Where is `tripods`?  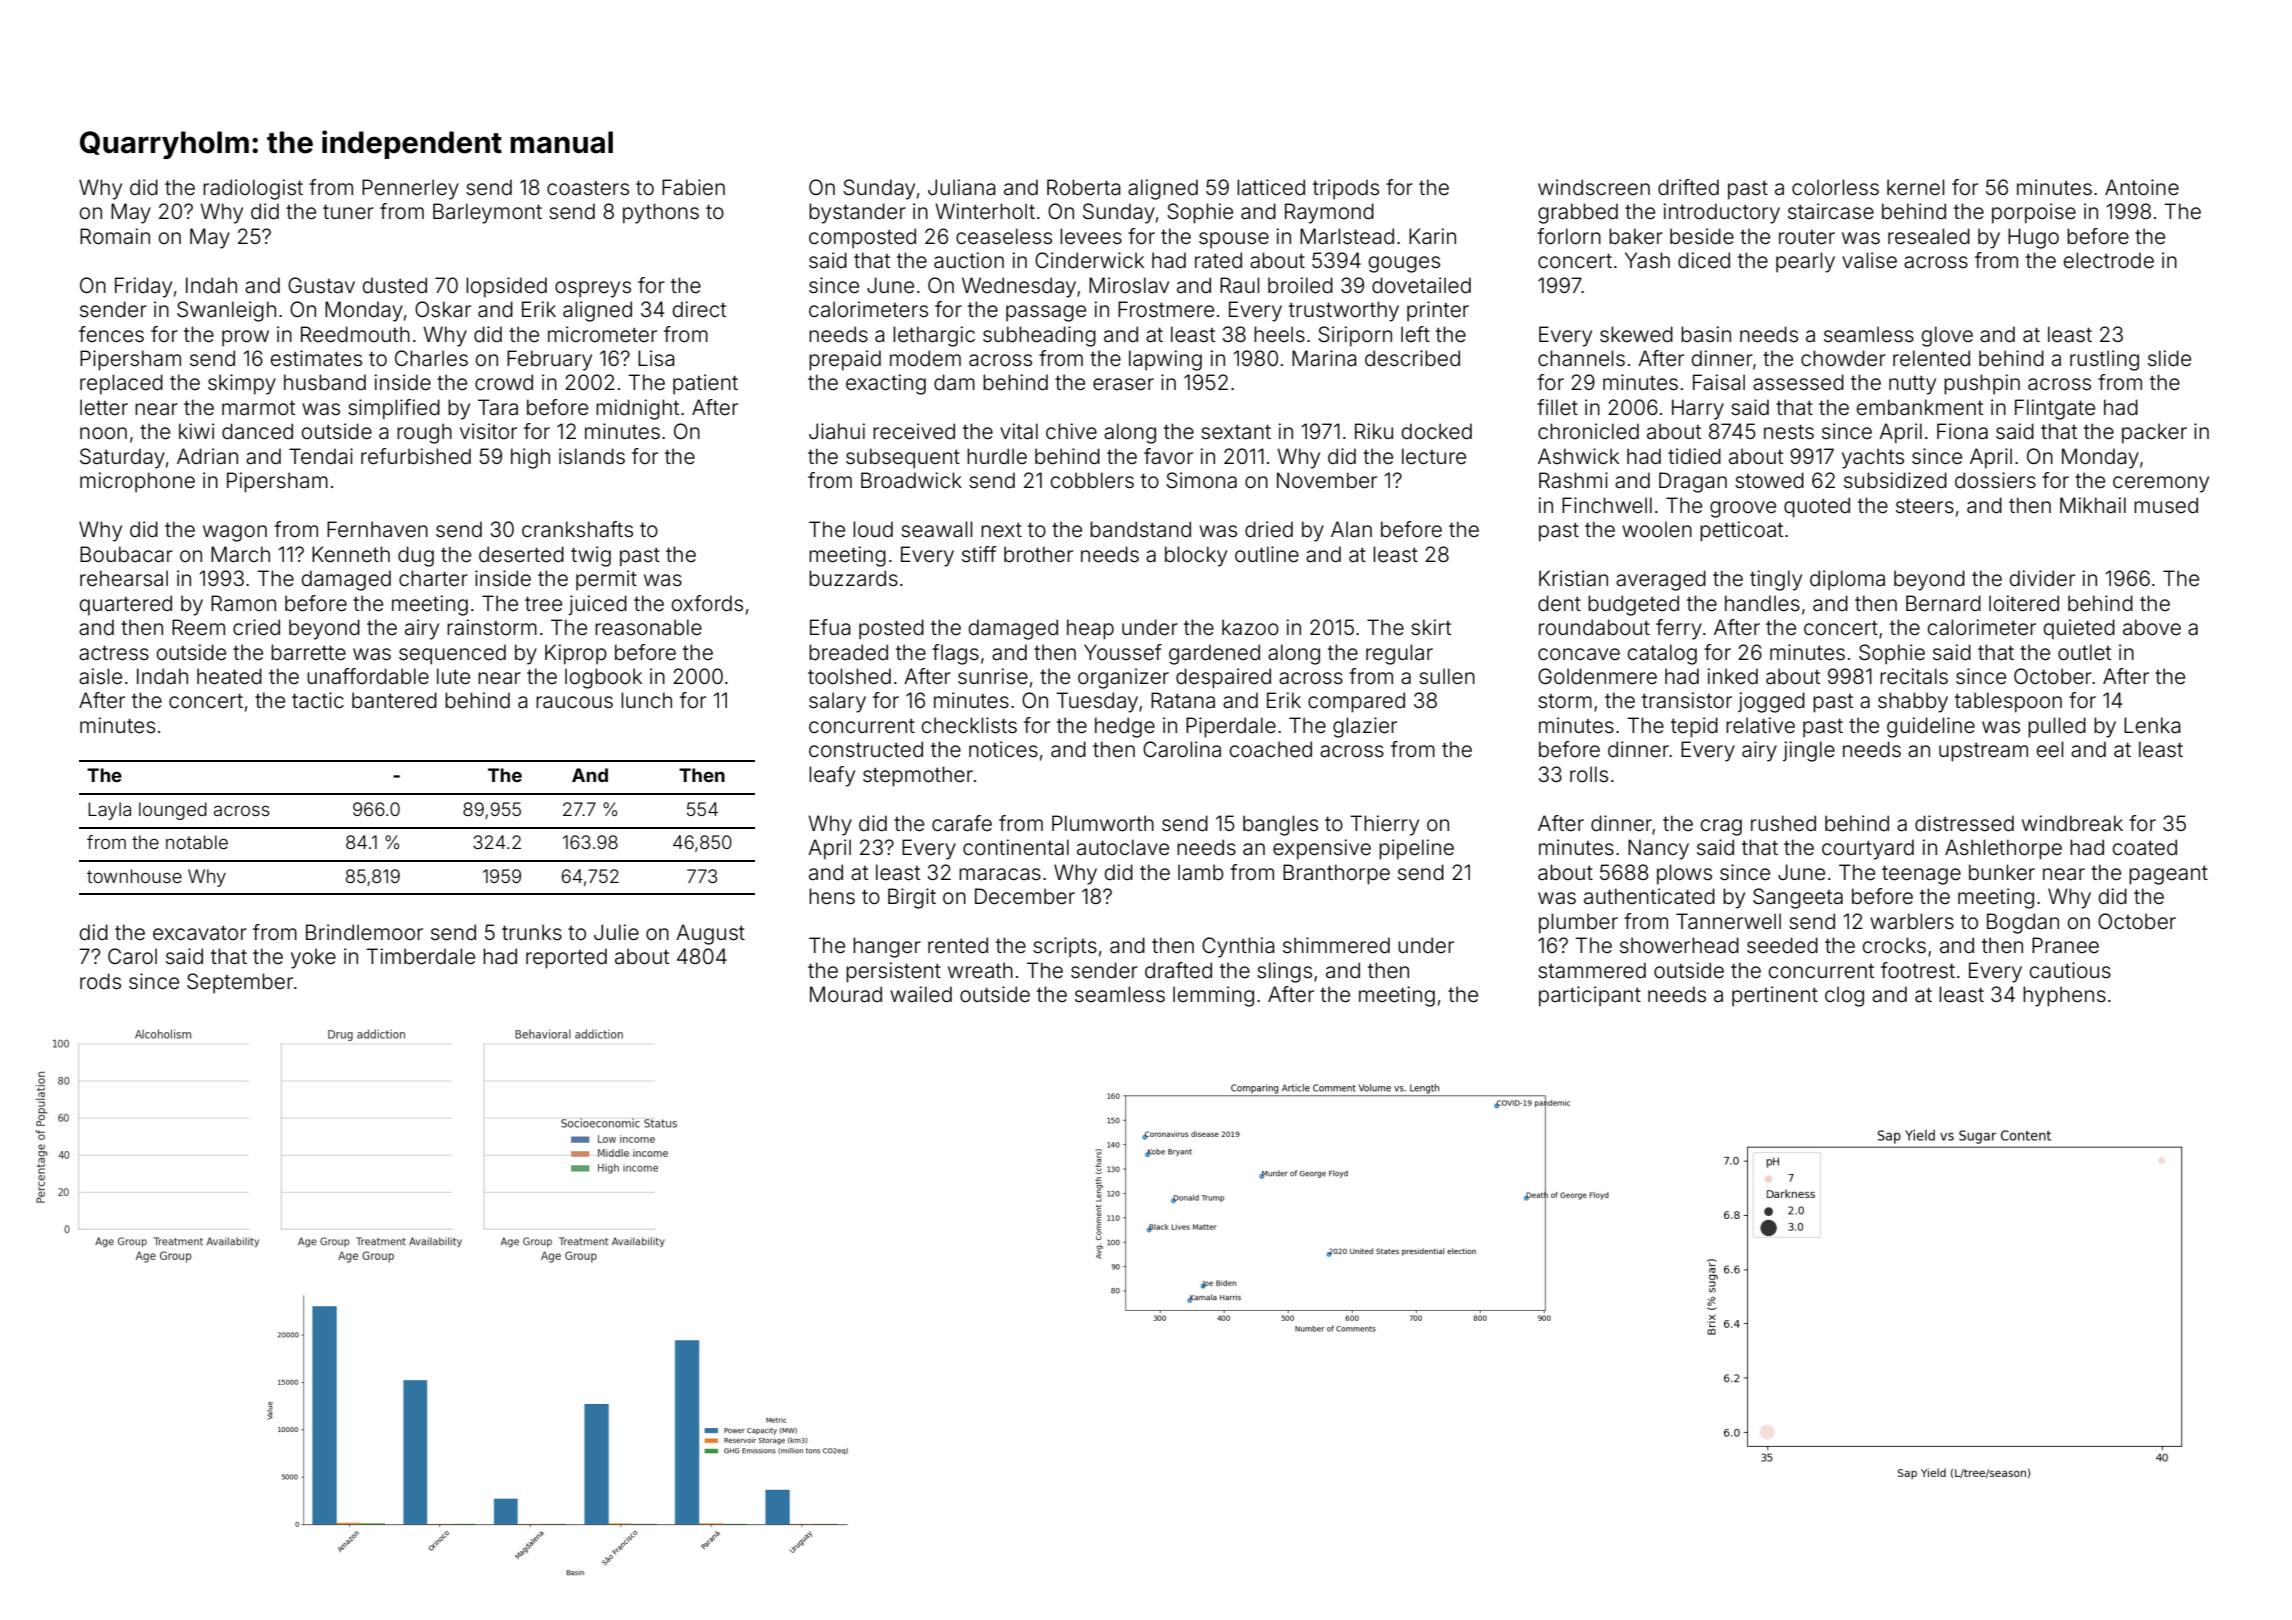 tripods is located at coordinates (1346, 189).
